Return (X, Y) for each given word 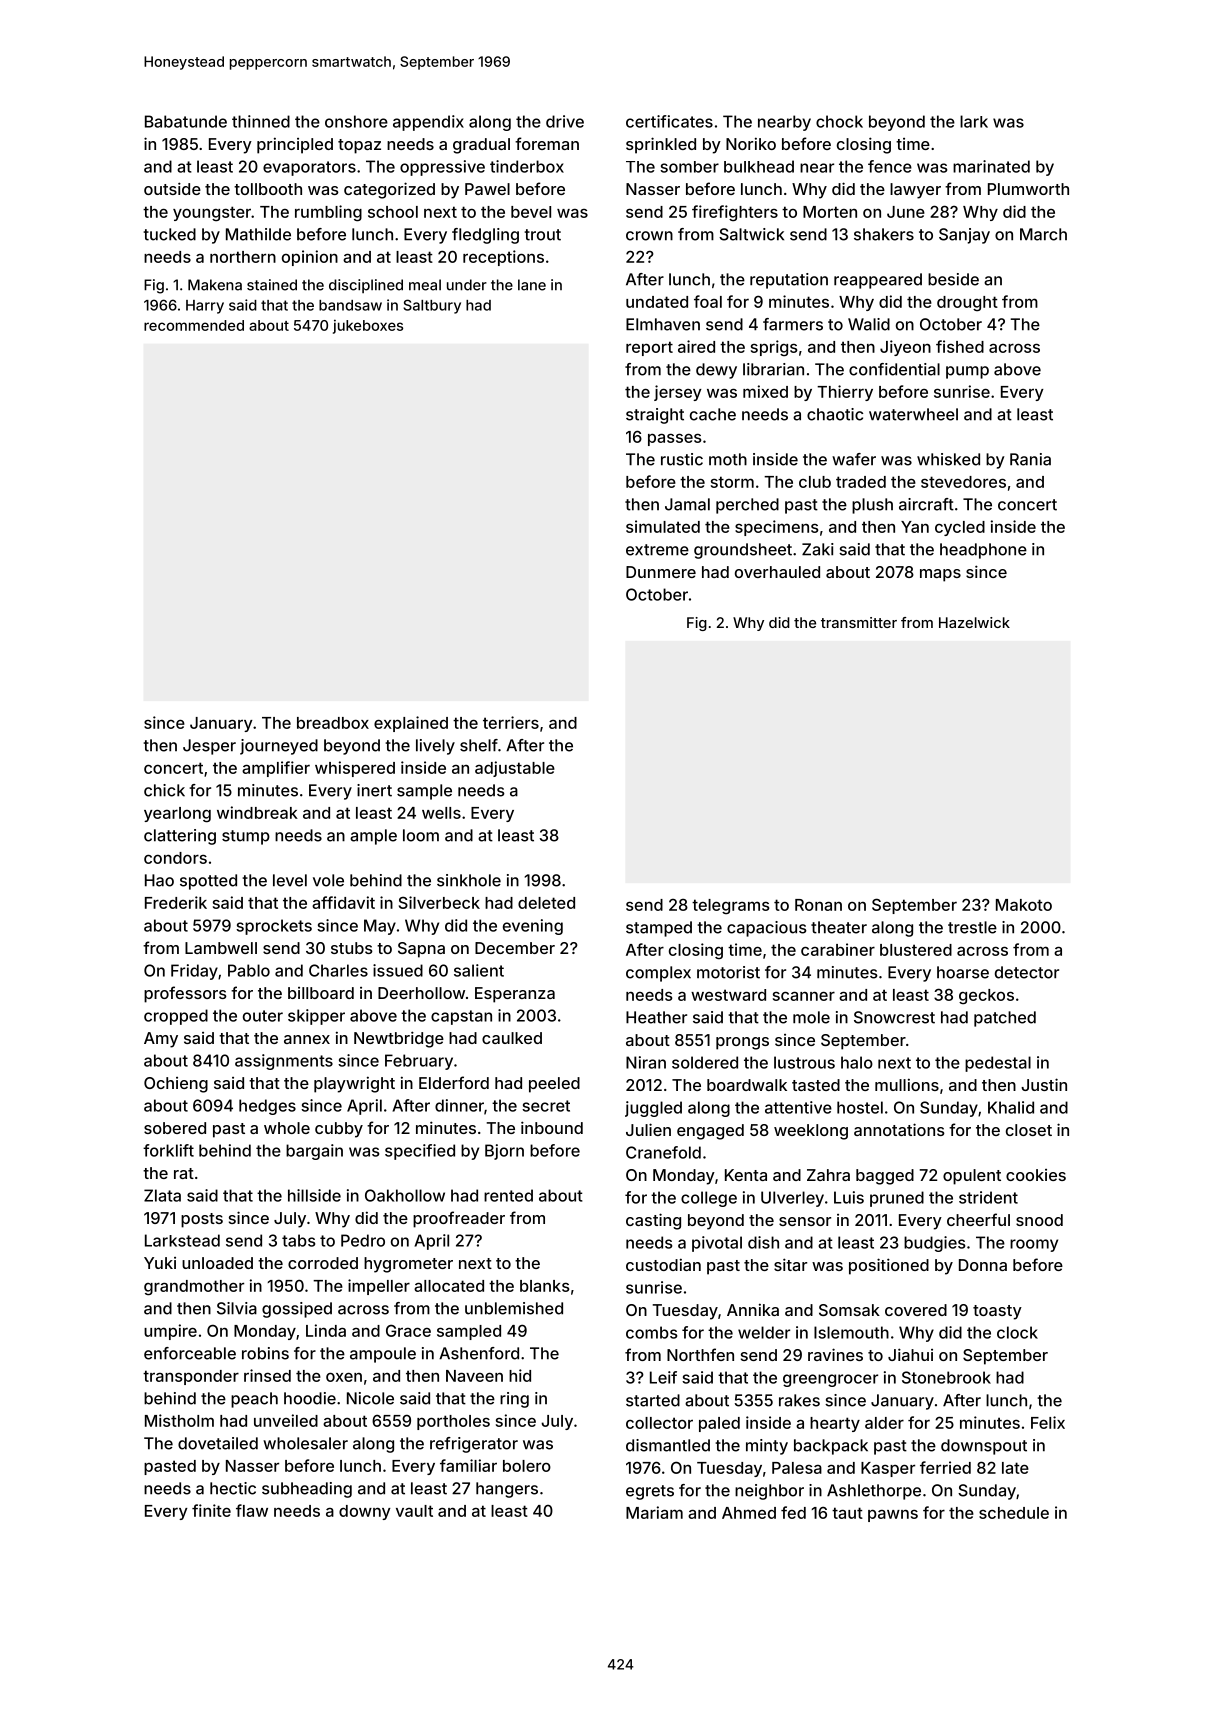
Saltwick (751, 234)
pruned (897, 1199)
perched (747, 506)
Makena (215, 285)
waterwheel (913, 414)
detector (1027, 972)
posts (202, 1220)
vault (414, 1511)
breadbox (333, 723)
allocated (449, 1286)
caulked (512, 1038)
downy (365, 1512)
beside (953, 279)
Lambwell (221, 948)
